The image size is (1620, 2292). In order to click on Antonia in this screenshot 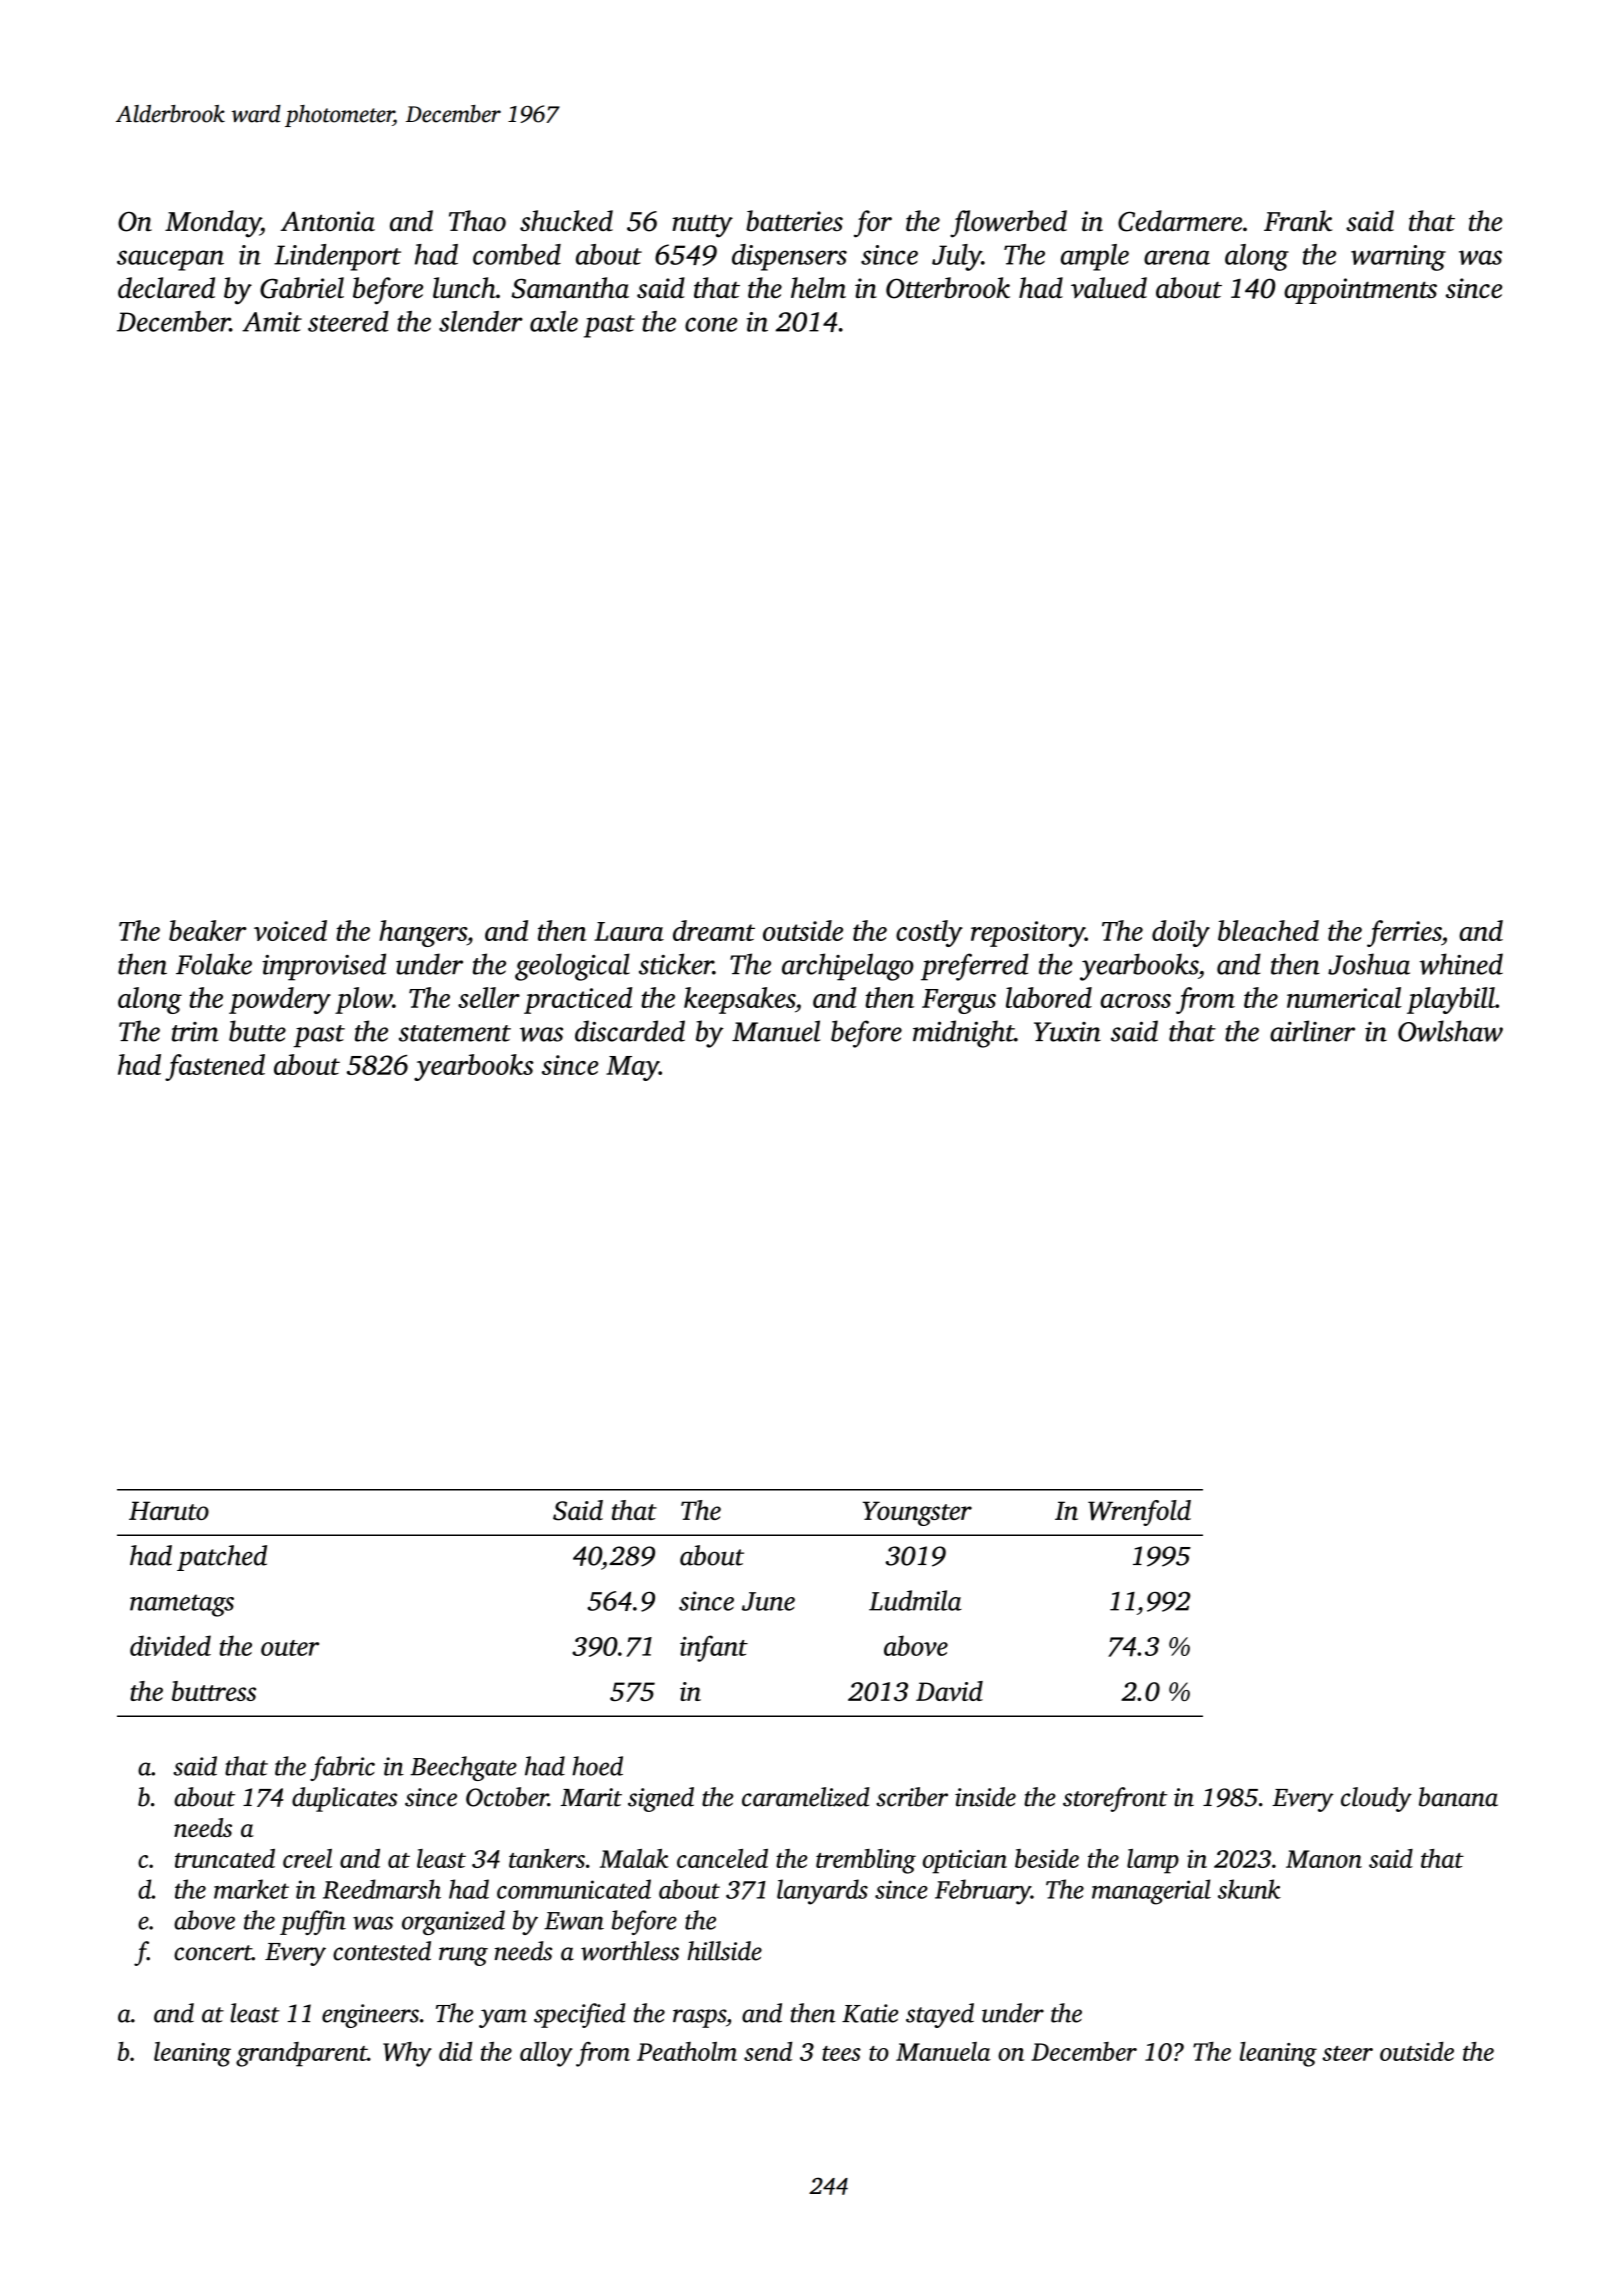, I will do `click(328, 221)`.
